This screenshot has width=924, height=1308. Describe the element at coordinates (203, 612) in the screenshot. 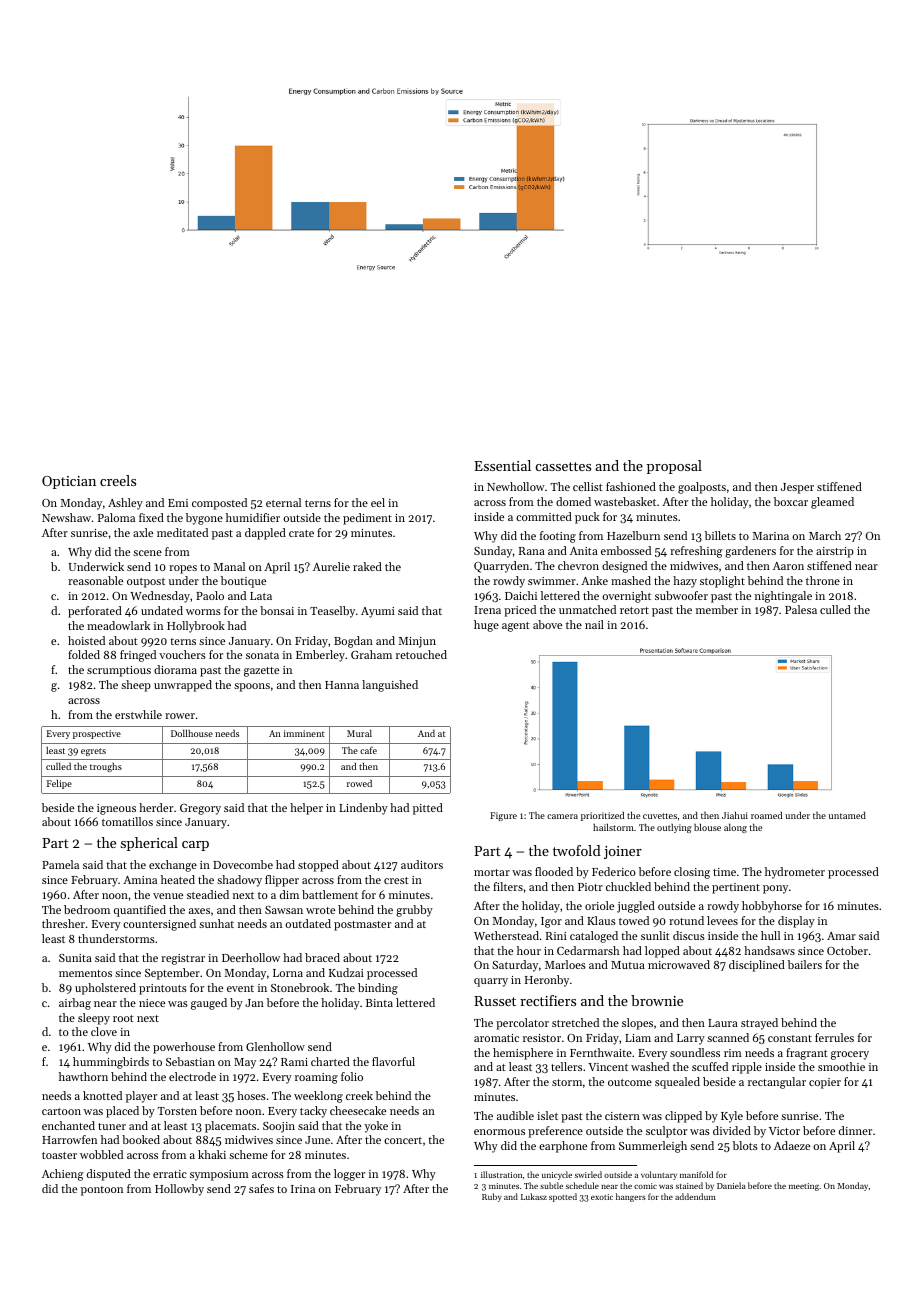

I see `worms` at that location.
